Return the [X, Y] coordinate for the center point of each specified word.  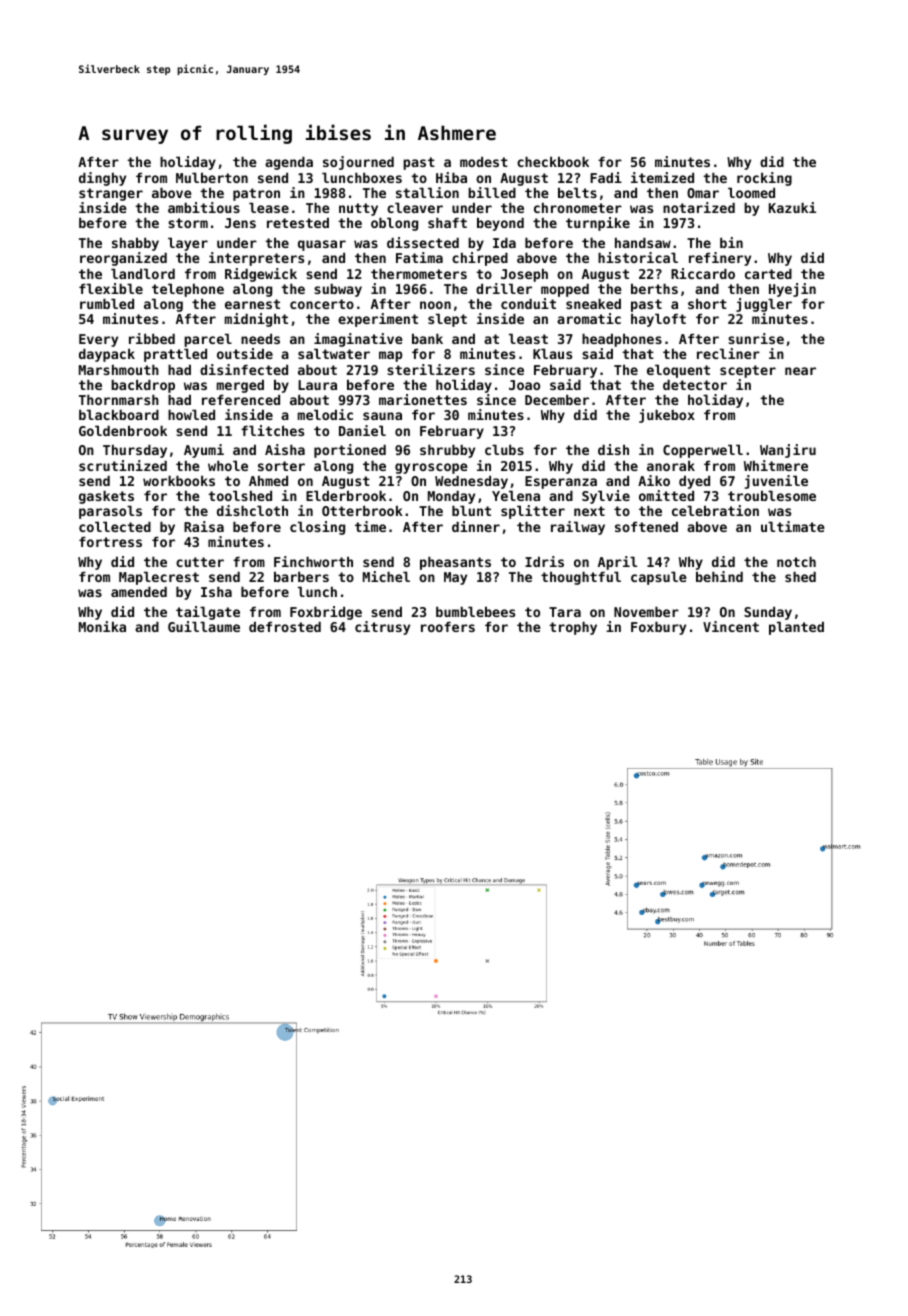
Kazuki [792, 207]
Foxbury [658, 628]
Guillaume [204, 626]
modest [484, 161]
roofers [448, 627]
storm [188, 223]
